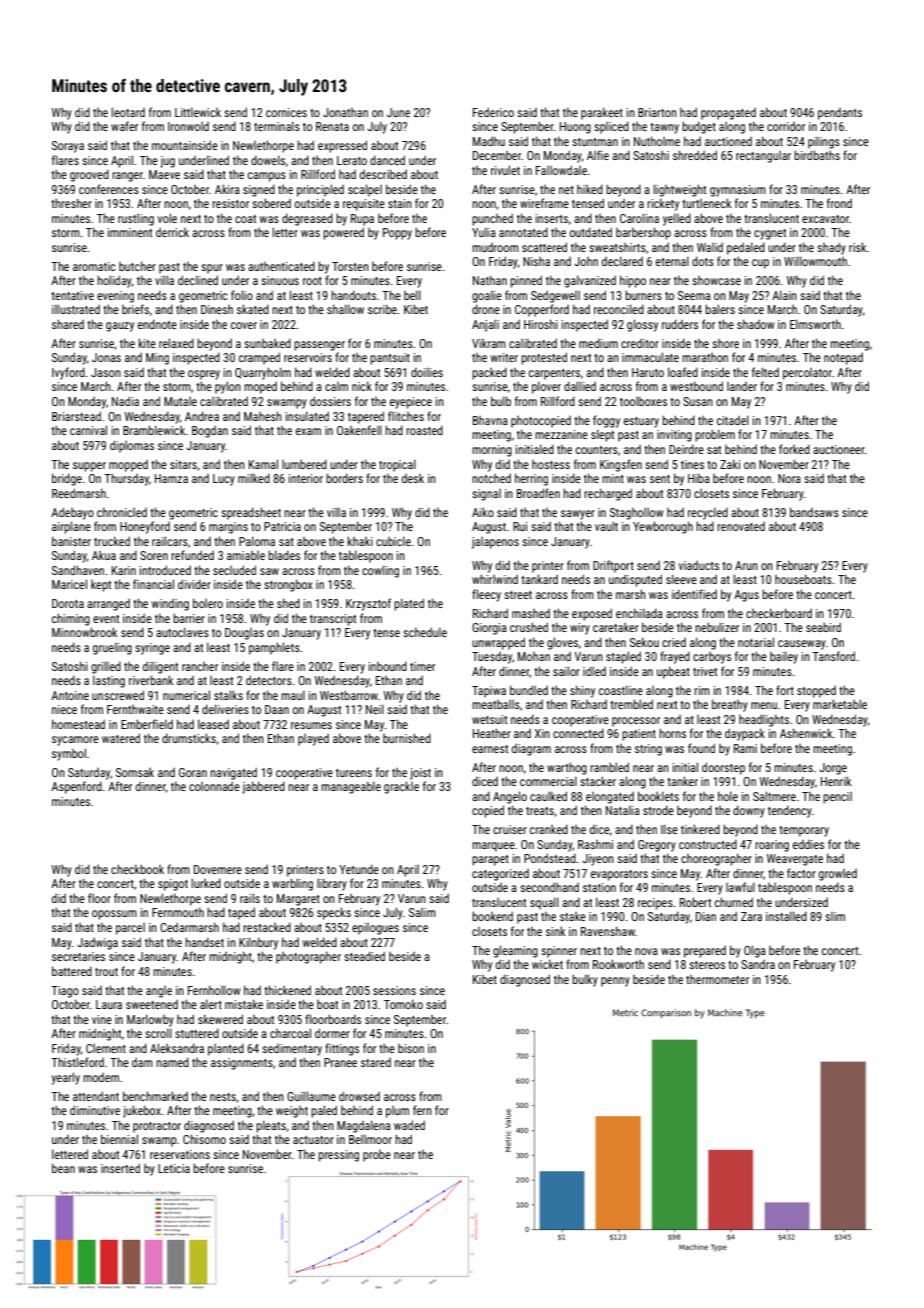  I want to click on fleecy, so click(486, 595).
